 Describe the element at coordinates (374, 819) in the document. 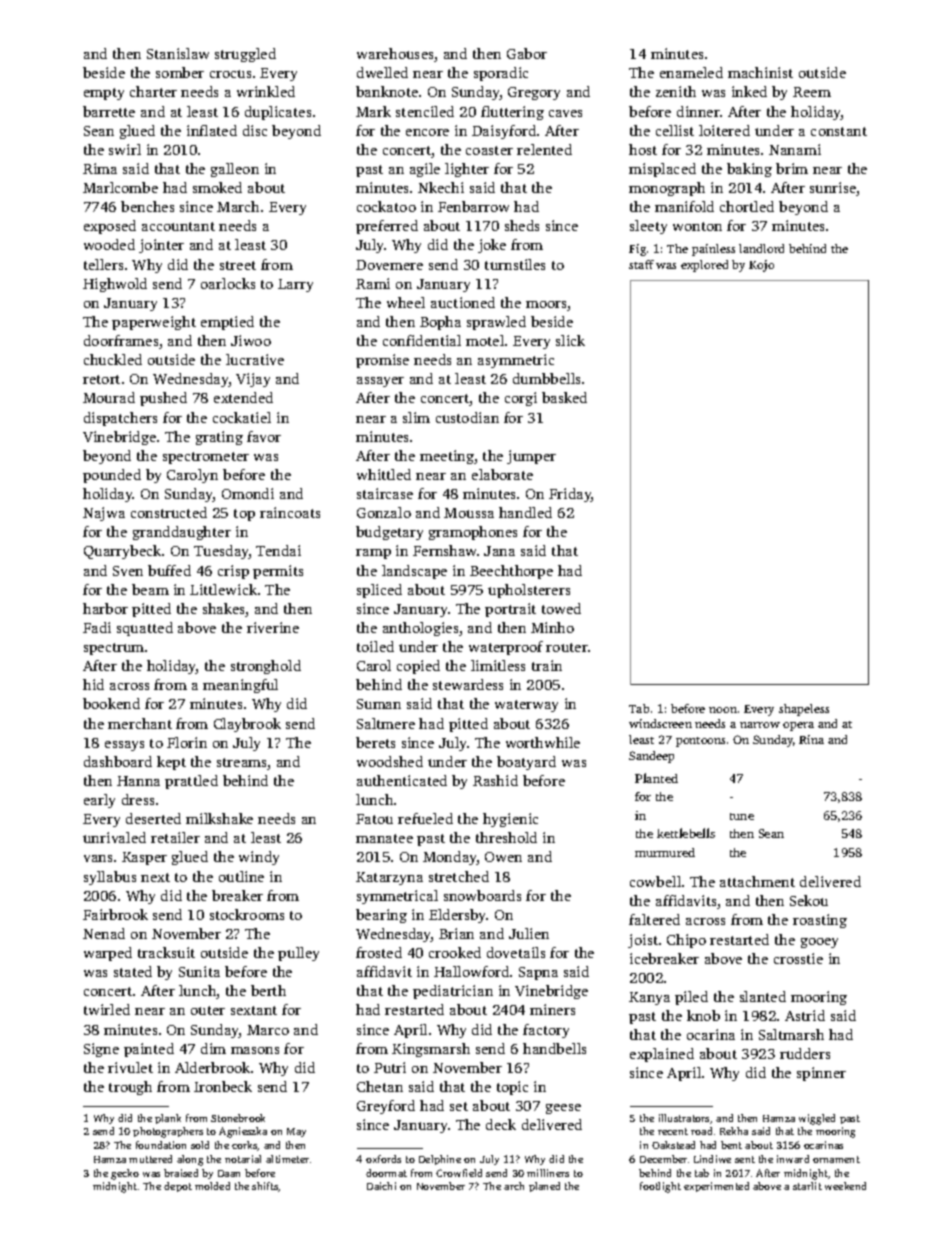

I see `Fatou` at that location.
